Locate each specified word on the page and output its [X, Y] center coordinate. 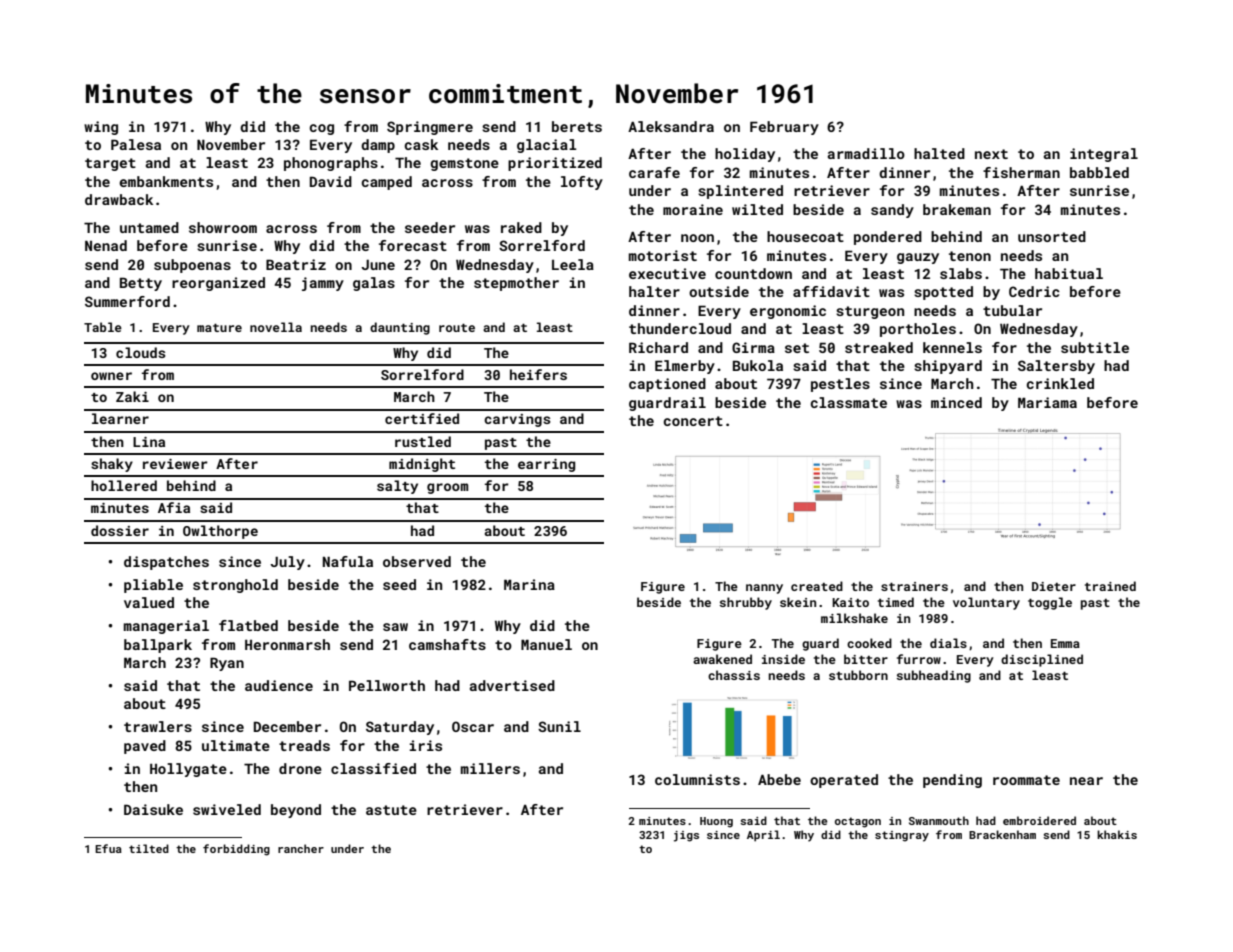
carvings [517, 420]
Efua [108, 848]
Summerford [127, 301]
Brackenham [1002, 834]
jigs [686, 836]
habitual [1069, 273]
